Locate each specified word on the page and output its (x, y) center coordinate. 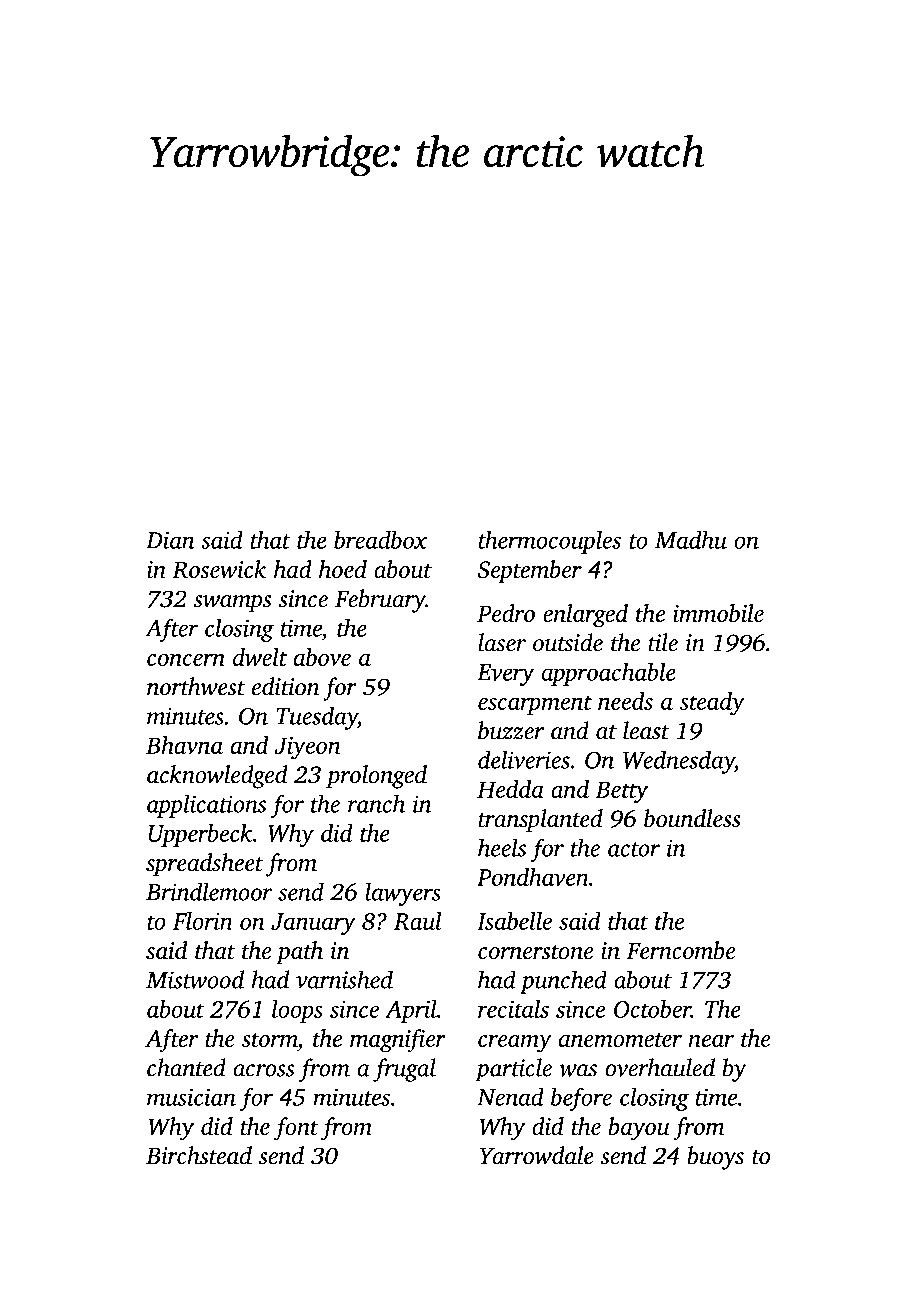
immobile (718, 613)
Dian (170, 540)
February (380, 601)
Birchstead (199, 1155)
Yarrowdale (536, 1155)
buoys (715, 1158)
